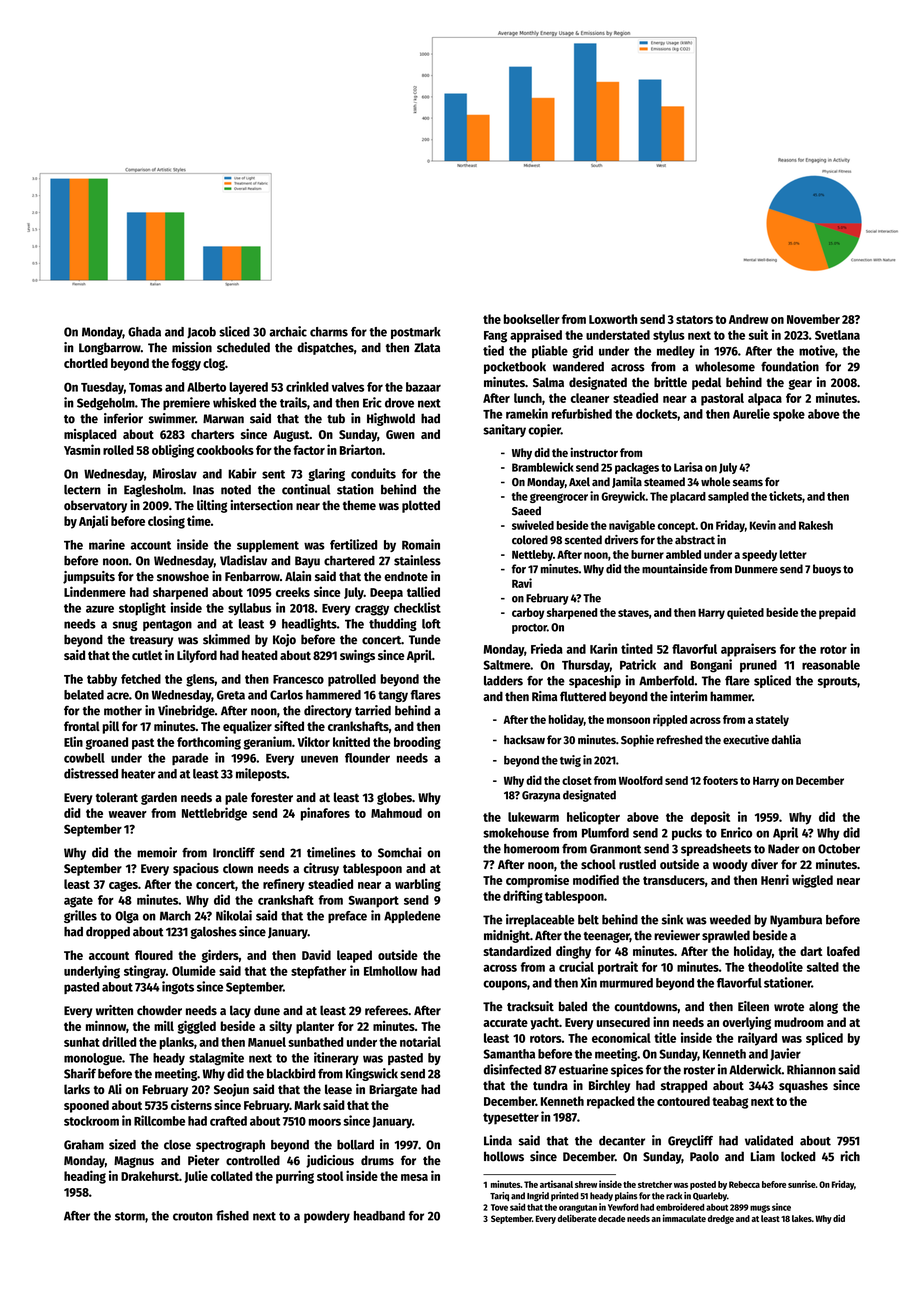 The width and height of the screenshot is (924, 1308). Describe the element at coordinates (153, 491) in the screenshot. I see `Eaglesholm` at that location.
